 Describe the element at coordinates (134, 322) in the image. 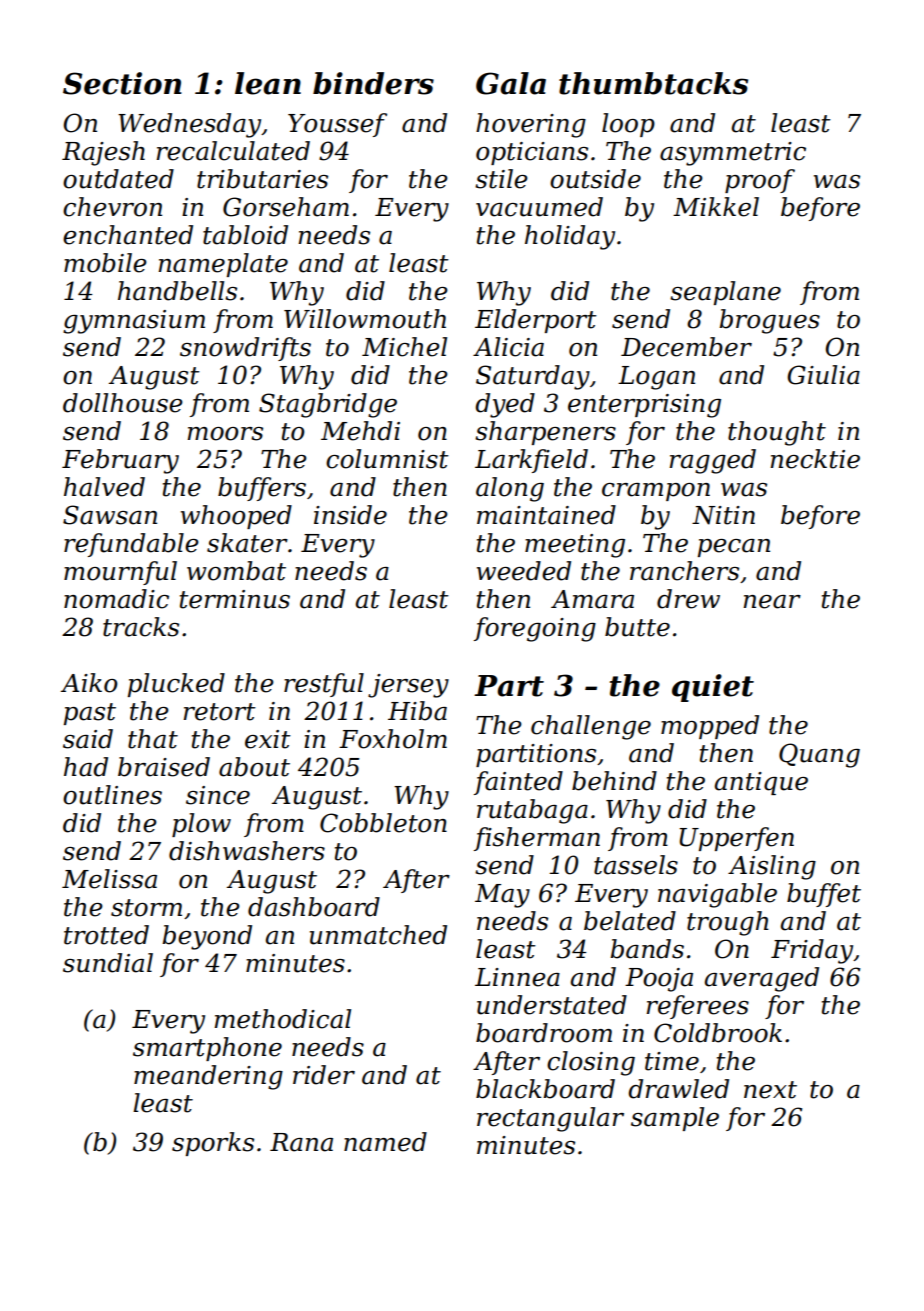

I see `gymnasium` at that location.
